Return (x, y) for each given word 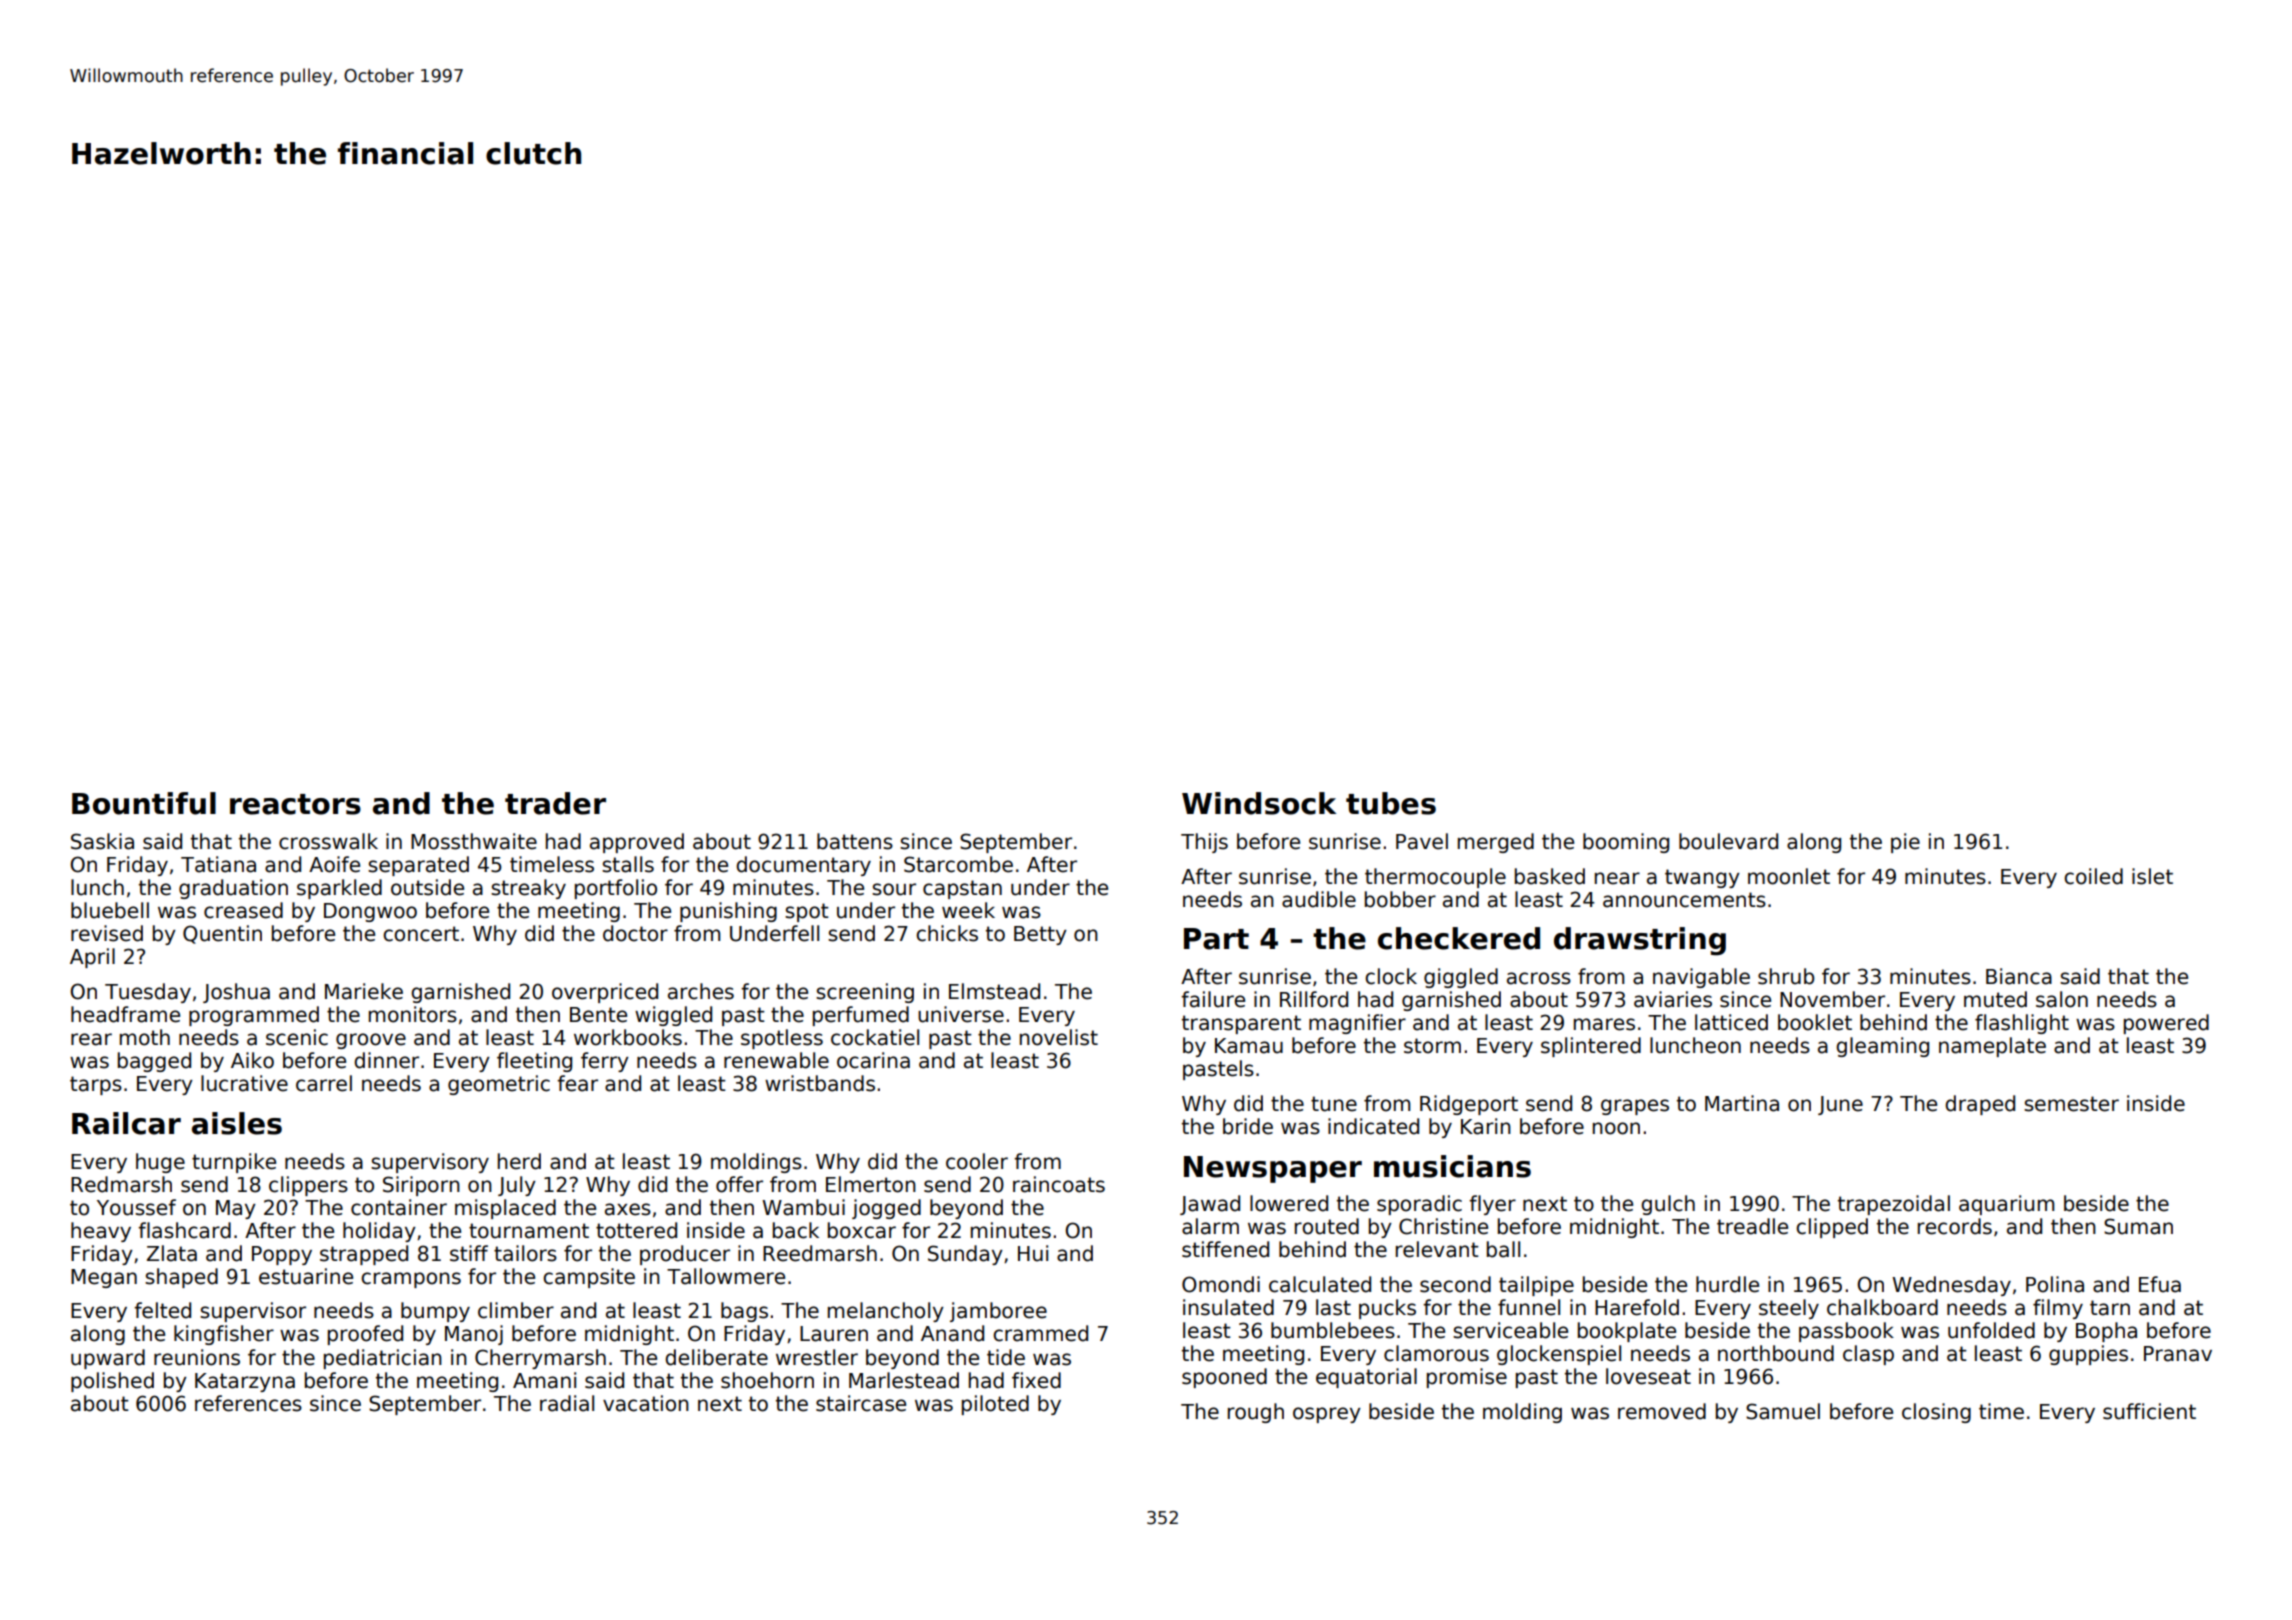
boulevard (1728, 841)
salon (2062, 999)
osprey (1327, 1415)
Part (1216, 939)
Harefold (1637, 1307)
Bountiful (144, 803)
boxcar (862, 1230)
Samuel (1783, 1411)
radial (567, 1403)
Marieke (364, 991)
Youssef (136, 1207)
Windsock (1259, 803)
